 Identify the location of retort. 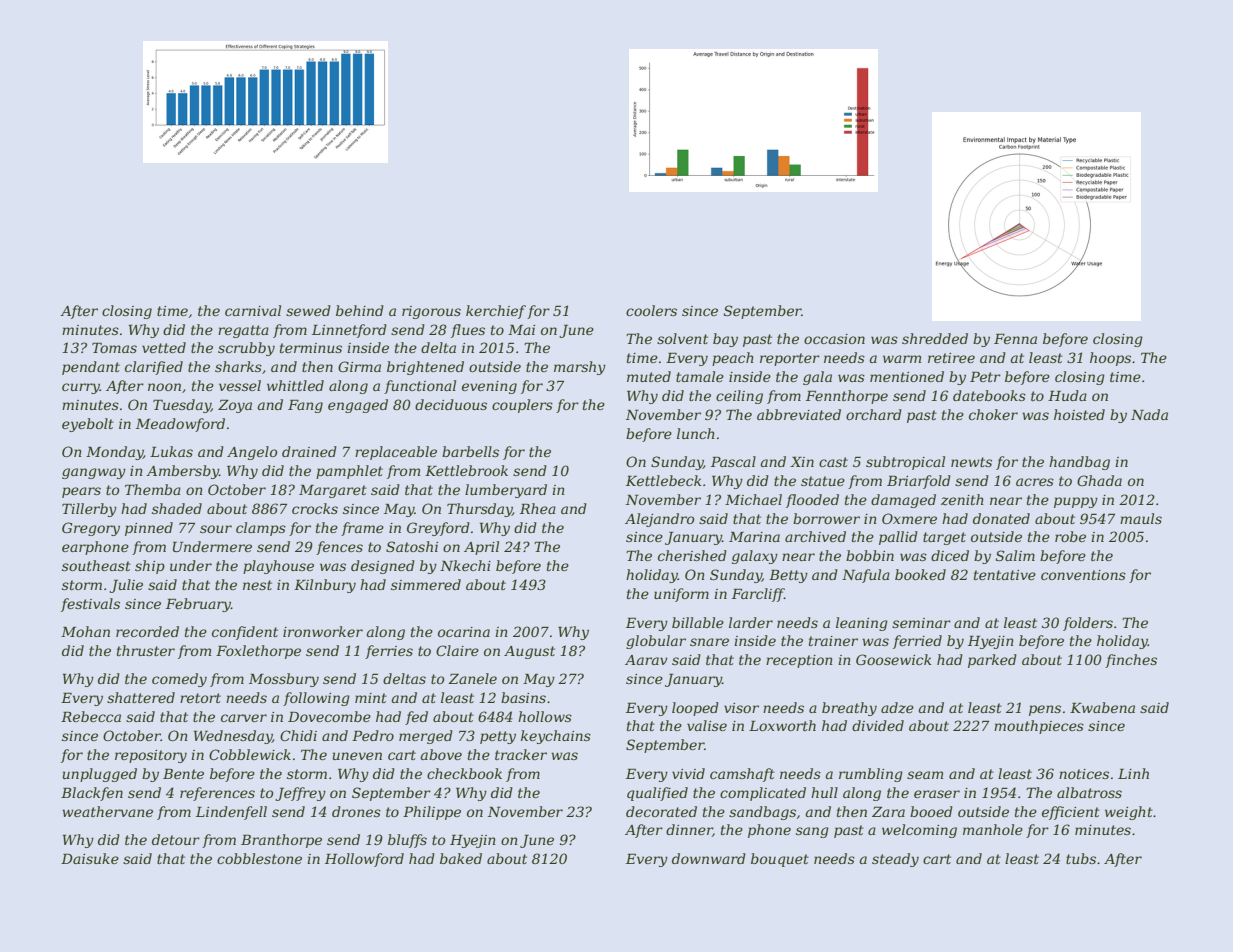
(200, 698).
